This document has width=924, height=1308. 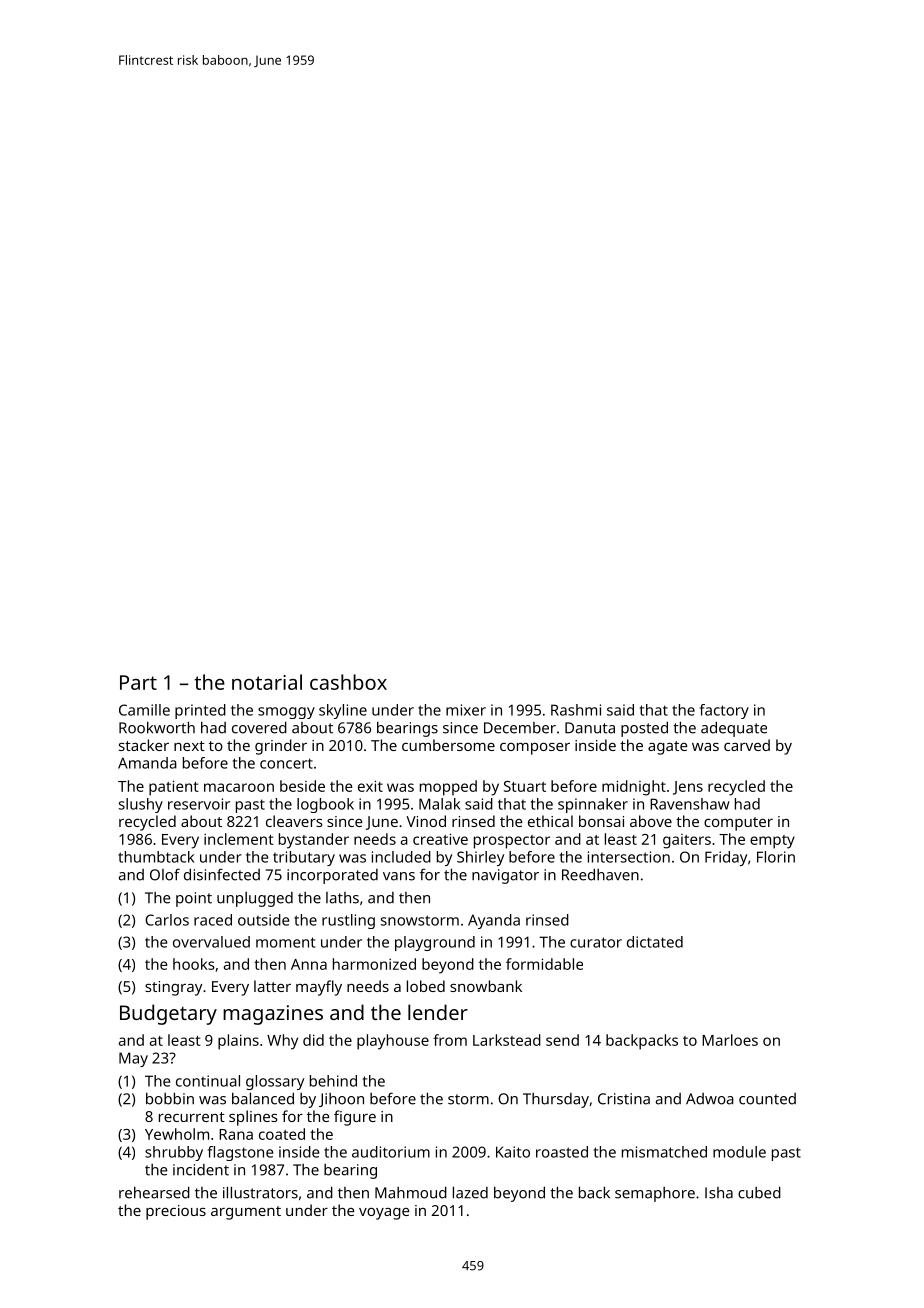 What do you see at coordinates (275, 1082) in the document?
I see `glossary` at bounding box center [275, 1082].
